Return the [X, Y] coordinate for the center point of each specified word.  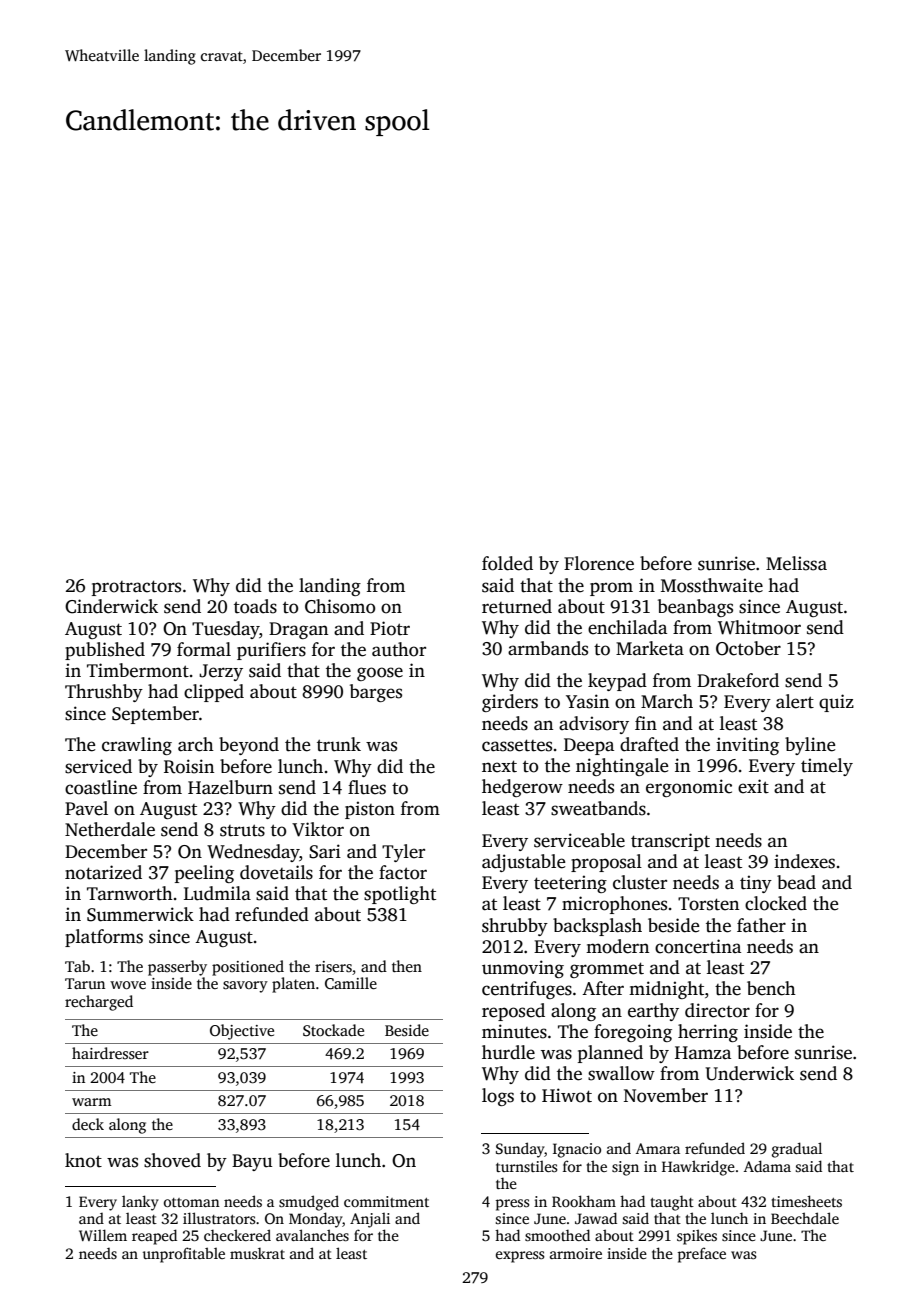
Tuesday [226, 630]
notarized [103, 872]
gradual [797, 1150]
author [399, 649]
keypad [617, 682]
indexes [804, 861]
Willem [103, 1235]
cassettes [517, 745]
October [748, 648]
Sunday [520, 1150]
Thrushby [104, 693]
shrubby [515, 927]
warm [91, 1102]
